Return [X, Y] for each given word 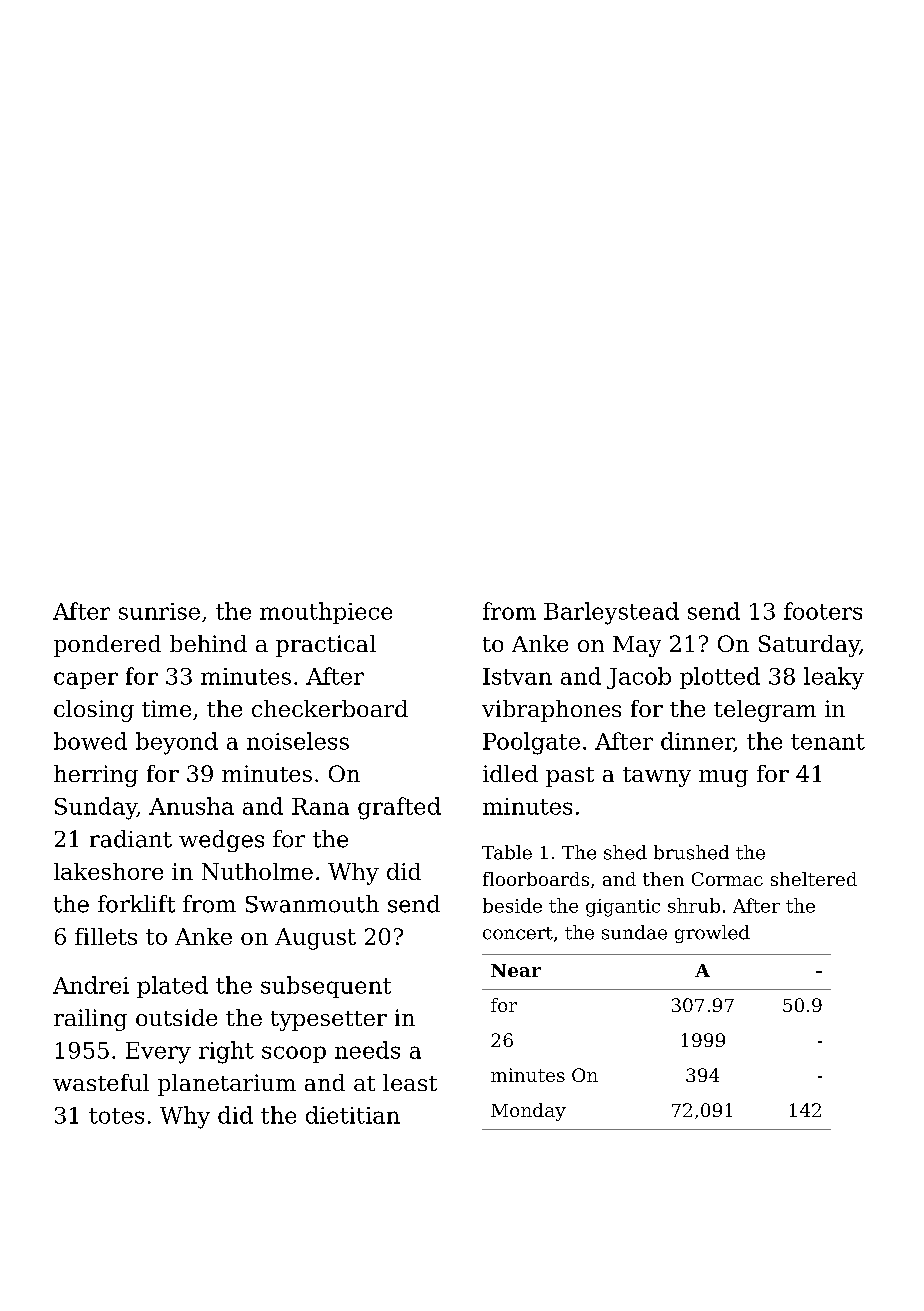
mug [723, 778]
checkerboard [330, 708]
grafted [399, 808]
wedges [221, 841]
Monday [528, 1112]
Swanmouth [312, 904]
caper [86, 680]
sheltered [814, 879]
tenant [828, 742]
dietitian [353, 1115]
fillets [106, 936]
